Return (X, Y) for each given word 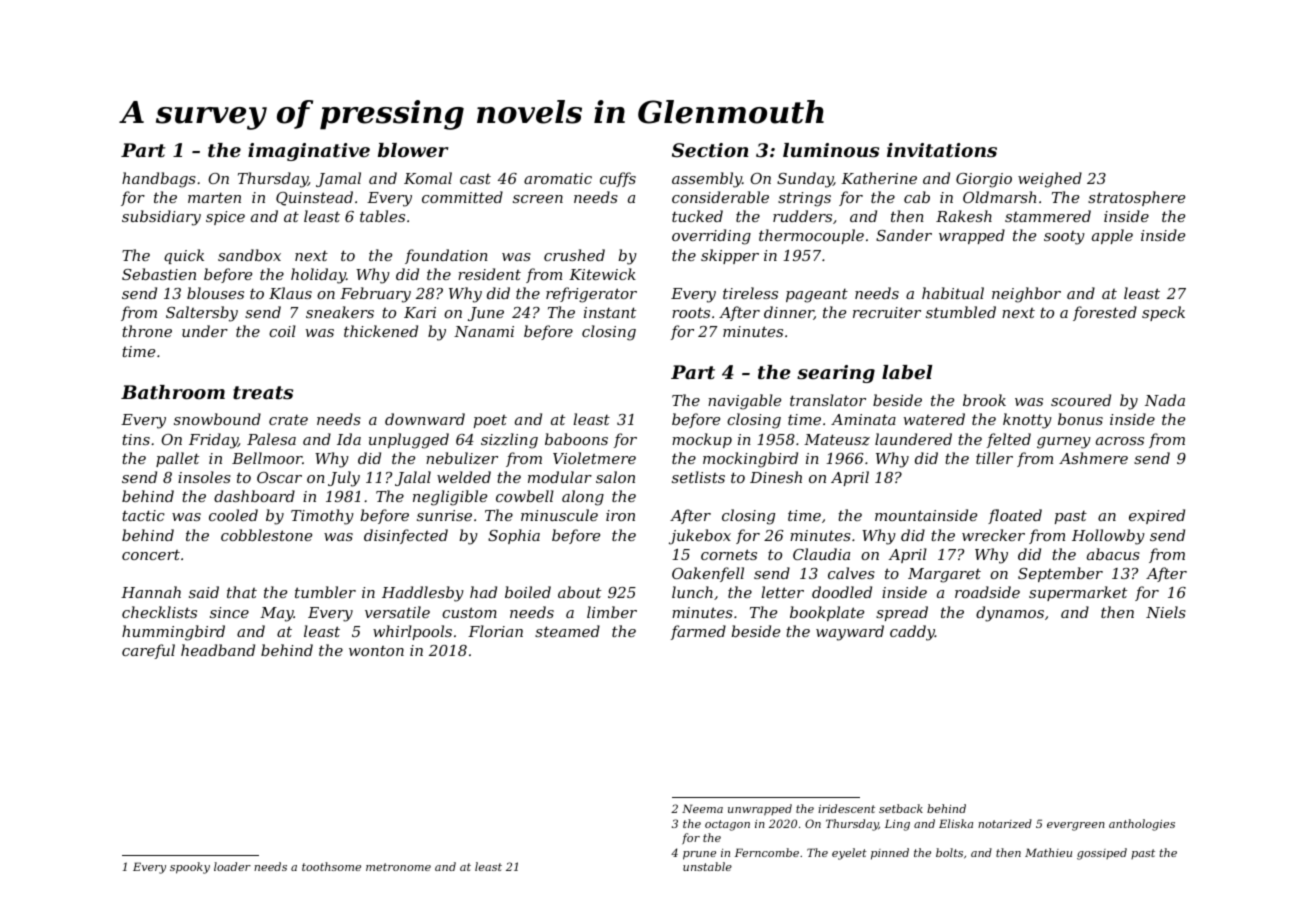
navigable (744, 402)
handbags (159, 180)
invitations (942, 150)
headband (218, 650)
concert (151, 555)
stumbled (961, 312)
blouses (215, 293)
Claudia (821, 554)
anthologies (1142, 825)
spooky (190, 868)
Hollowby (1108, 537)
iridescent (846, 808)
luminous (831, 150)
